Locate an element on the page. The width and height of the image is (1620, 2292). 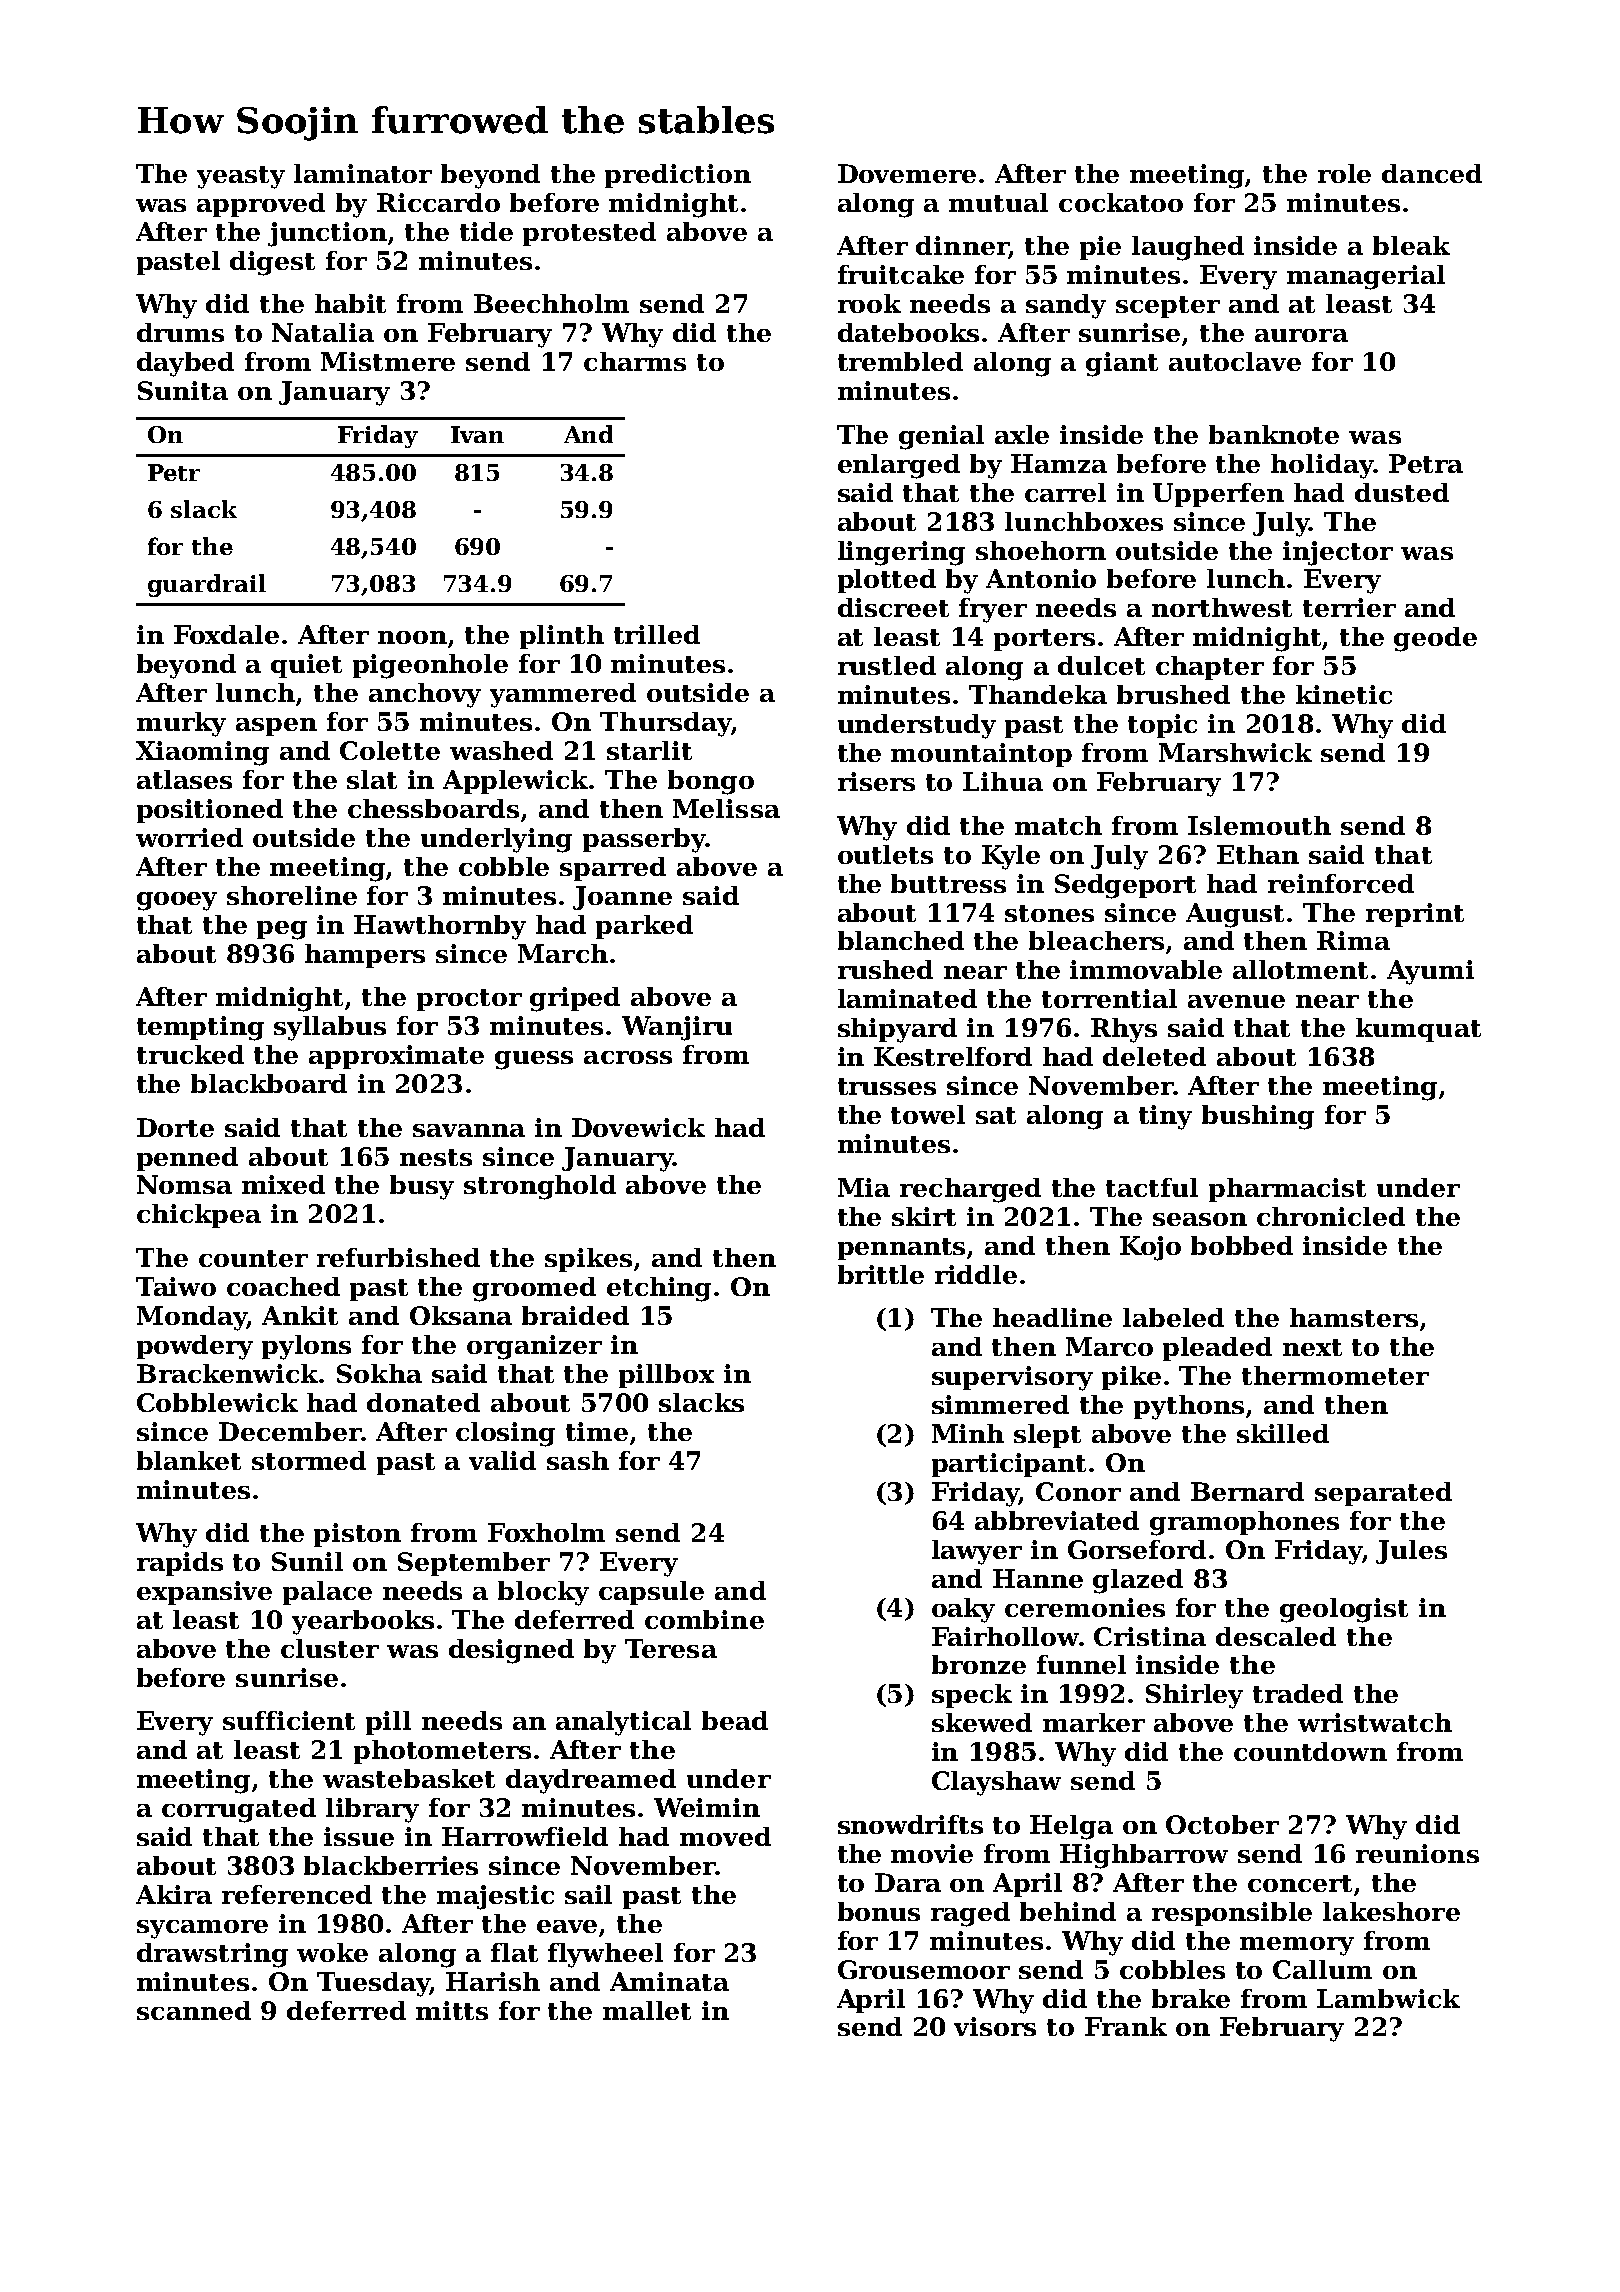
visors is located at coordinates (995, 2026).
